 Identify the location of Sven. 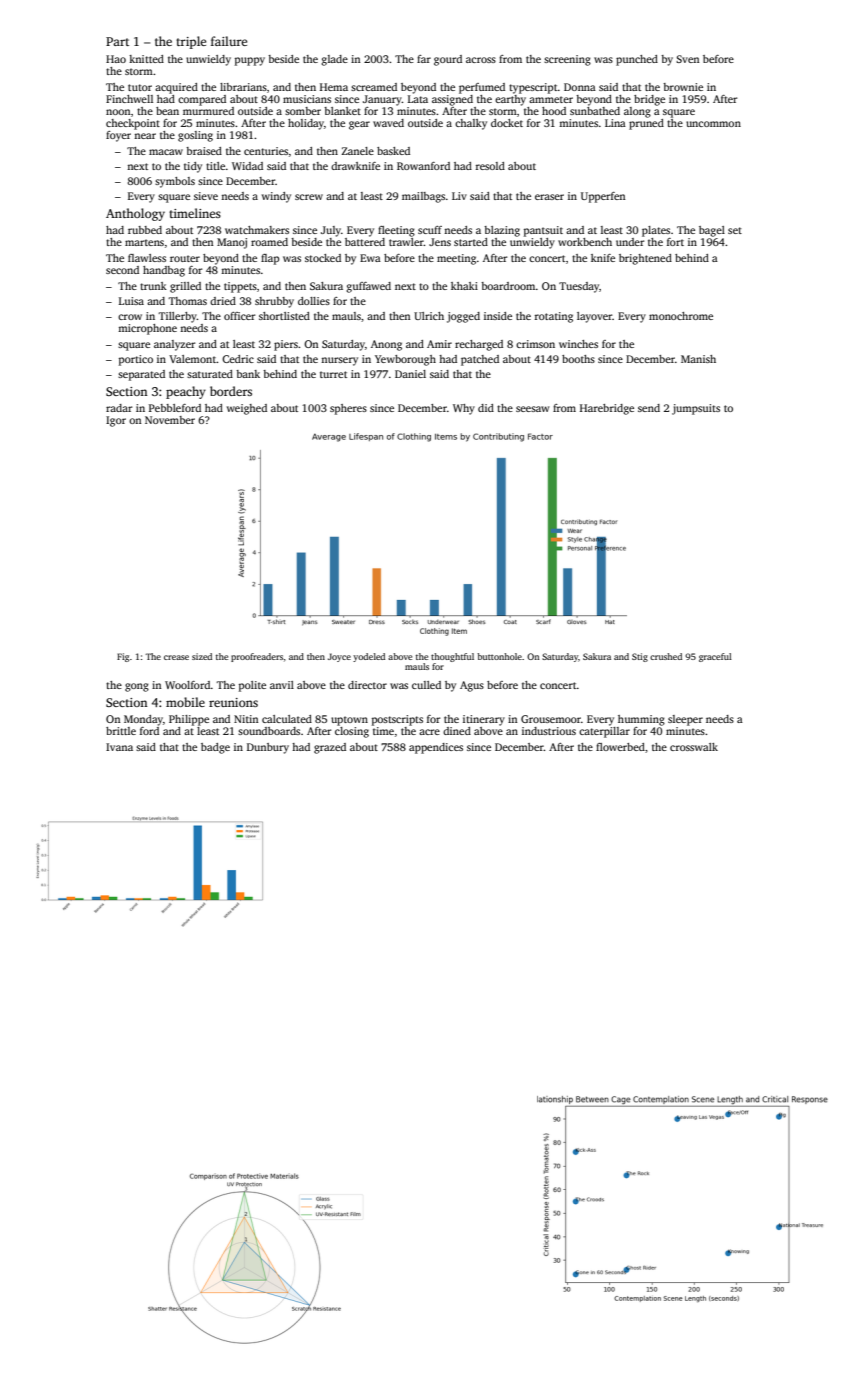
(687, 59).
